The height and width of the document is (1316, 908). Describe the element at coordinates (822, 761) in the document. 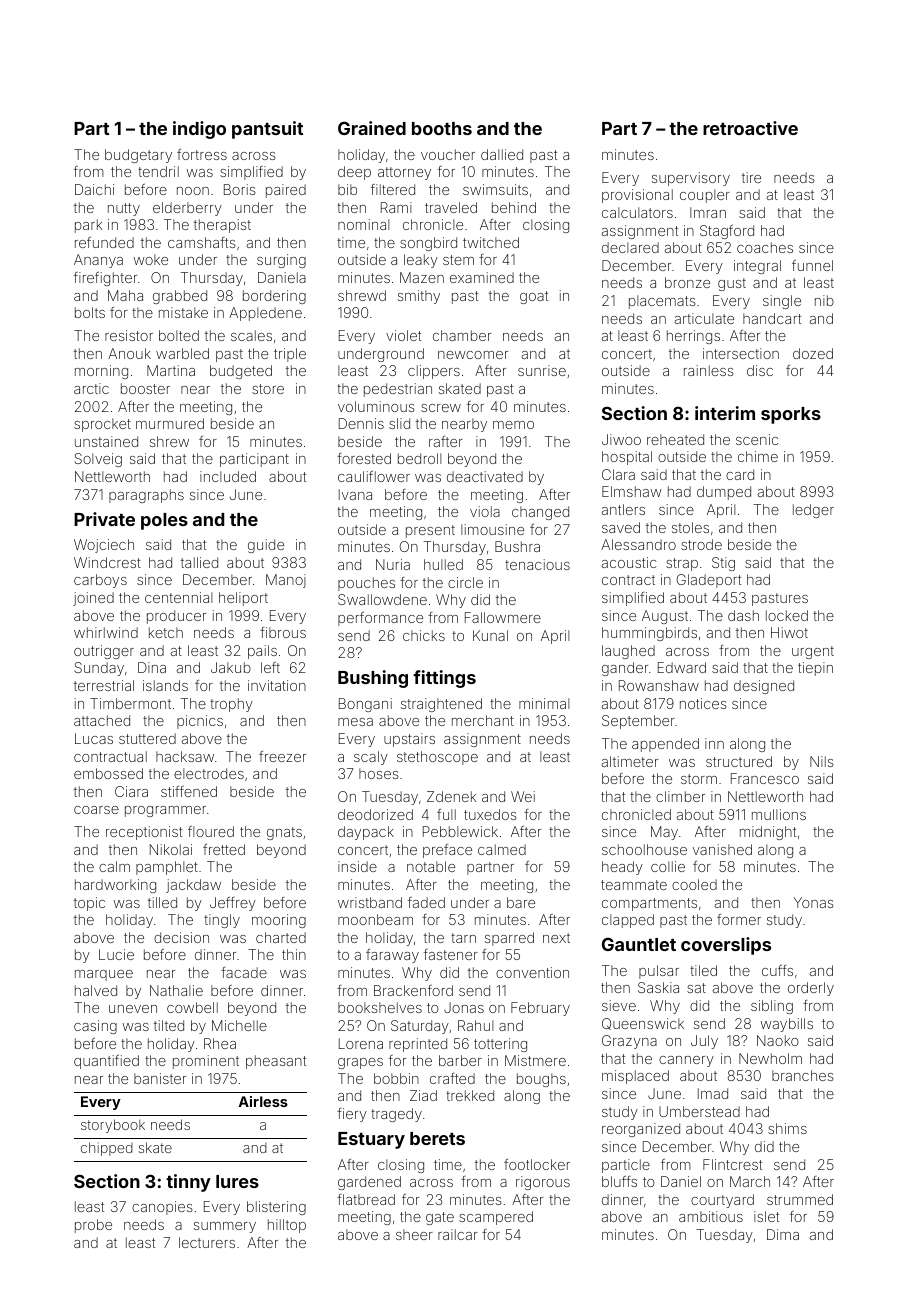

I see `Nils` at that location.
